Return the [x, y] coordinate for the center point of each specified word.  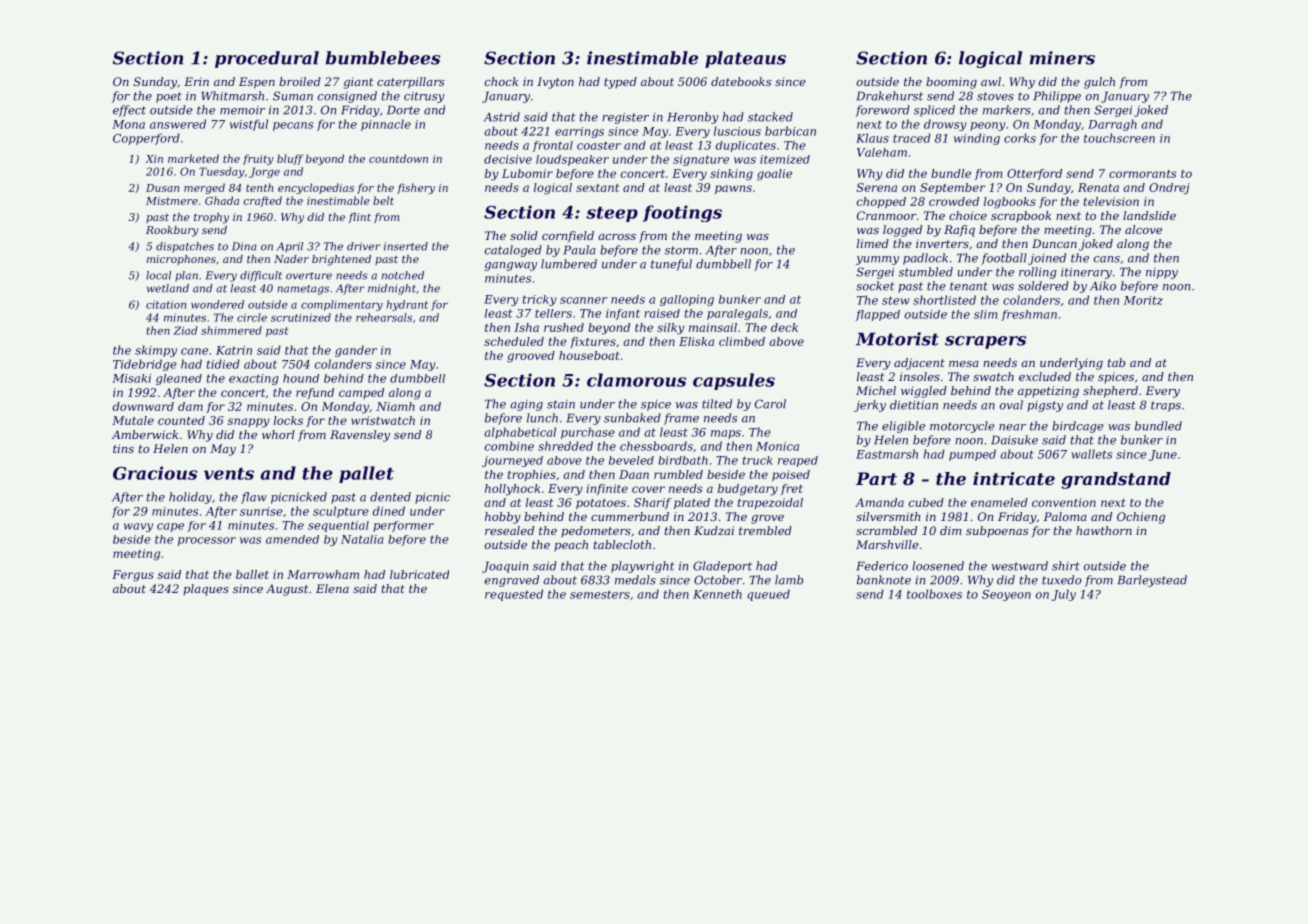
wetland [168, 288]
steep [612, 214]
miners [1062, 58]
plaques [206, 590]
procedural [267, 59]
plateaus [745, 59]
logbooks [1010, 203]
